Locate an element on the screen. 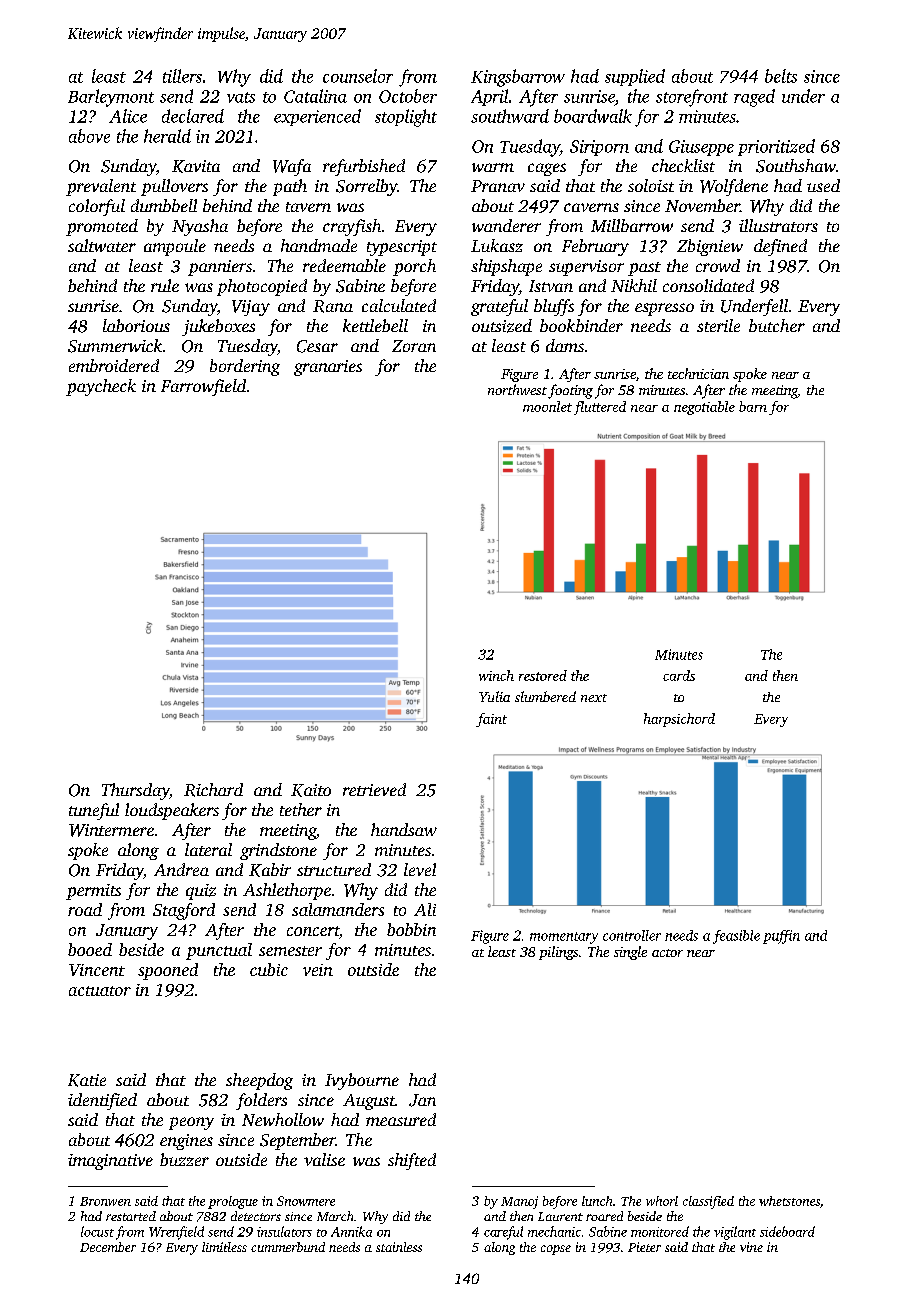 This screenshot has height=1316, width=908. counselor is located at coordinates (358, 76).
